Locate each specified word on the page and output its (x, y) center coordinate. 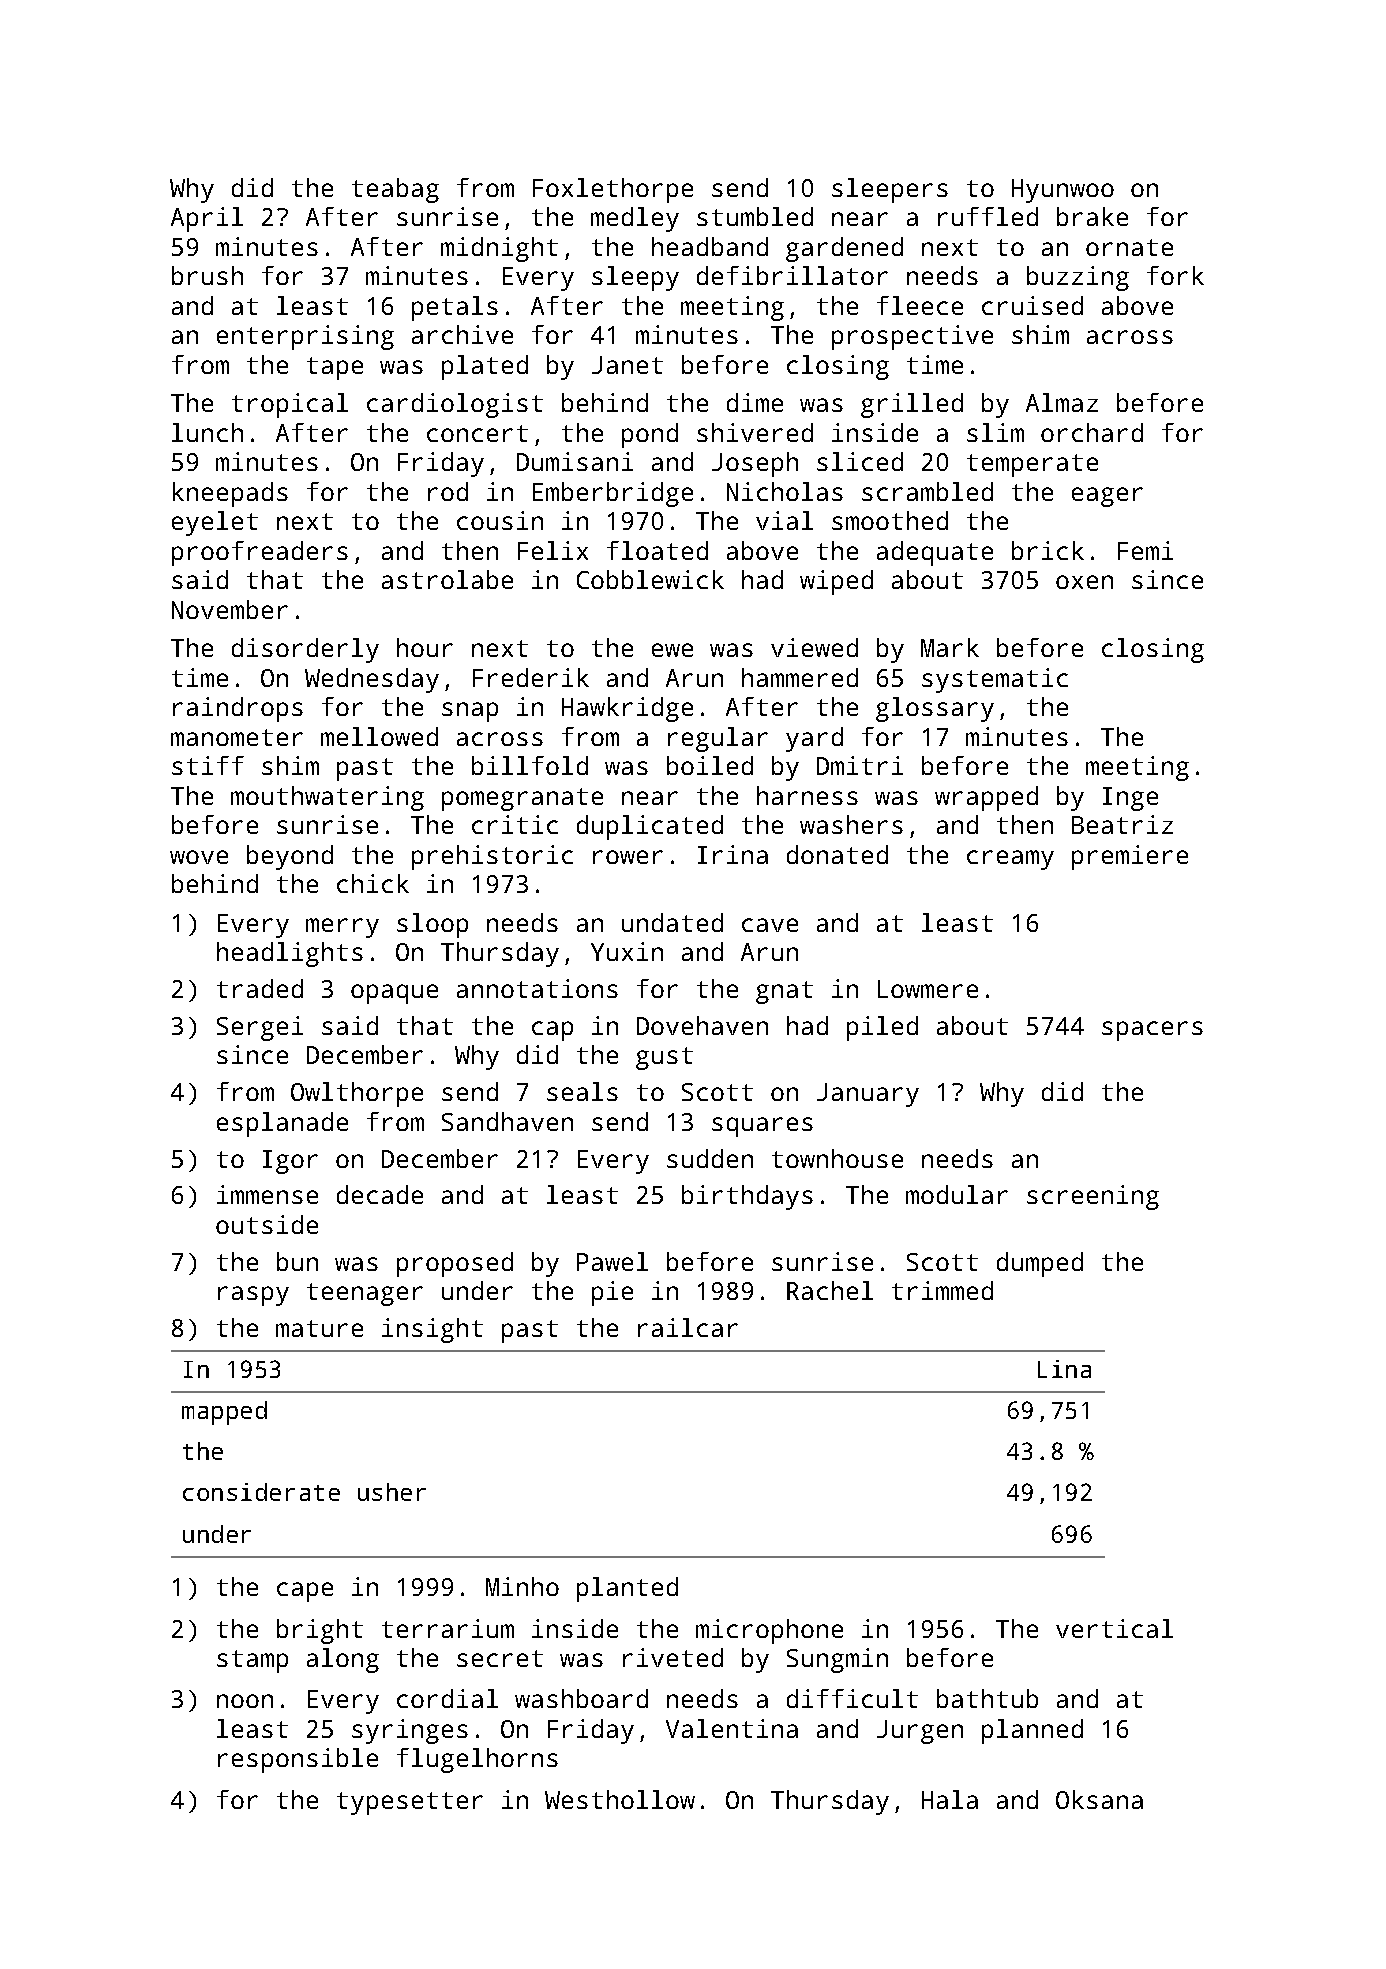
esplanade (282, 1124)
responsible (298, 1760)
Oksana (1099, 1799)
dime (755, 402)
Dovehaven (702, 1025)
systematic (995, 680)
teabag (395, 190)
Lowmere (928, 989)
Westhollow (620, 1799)
